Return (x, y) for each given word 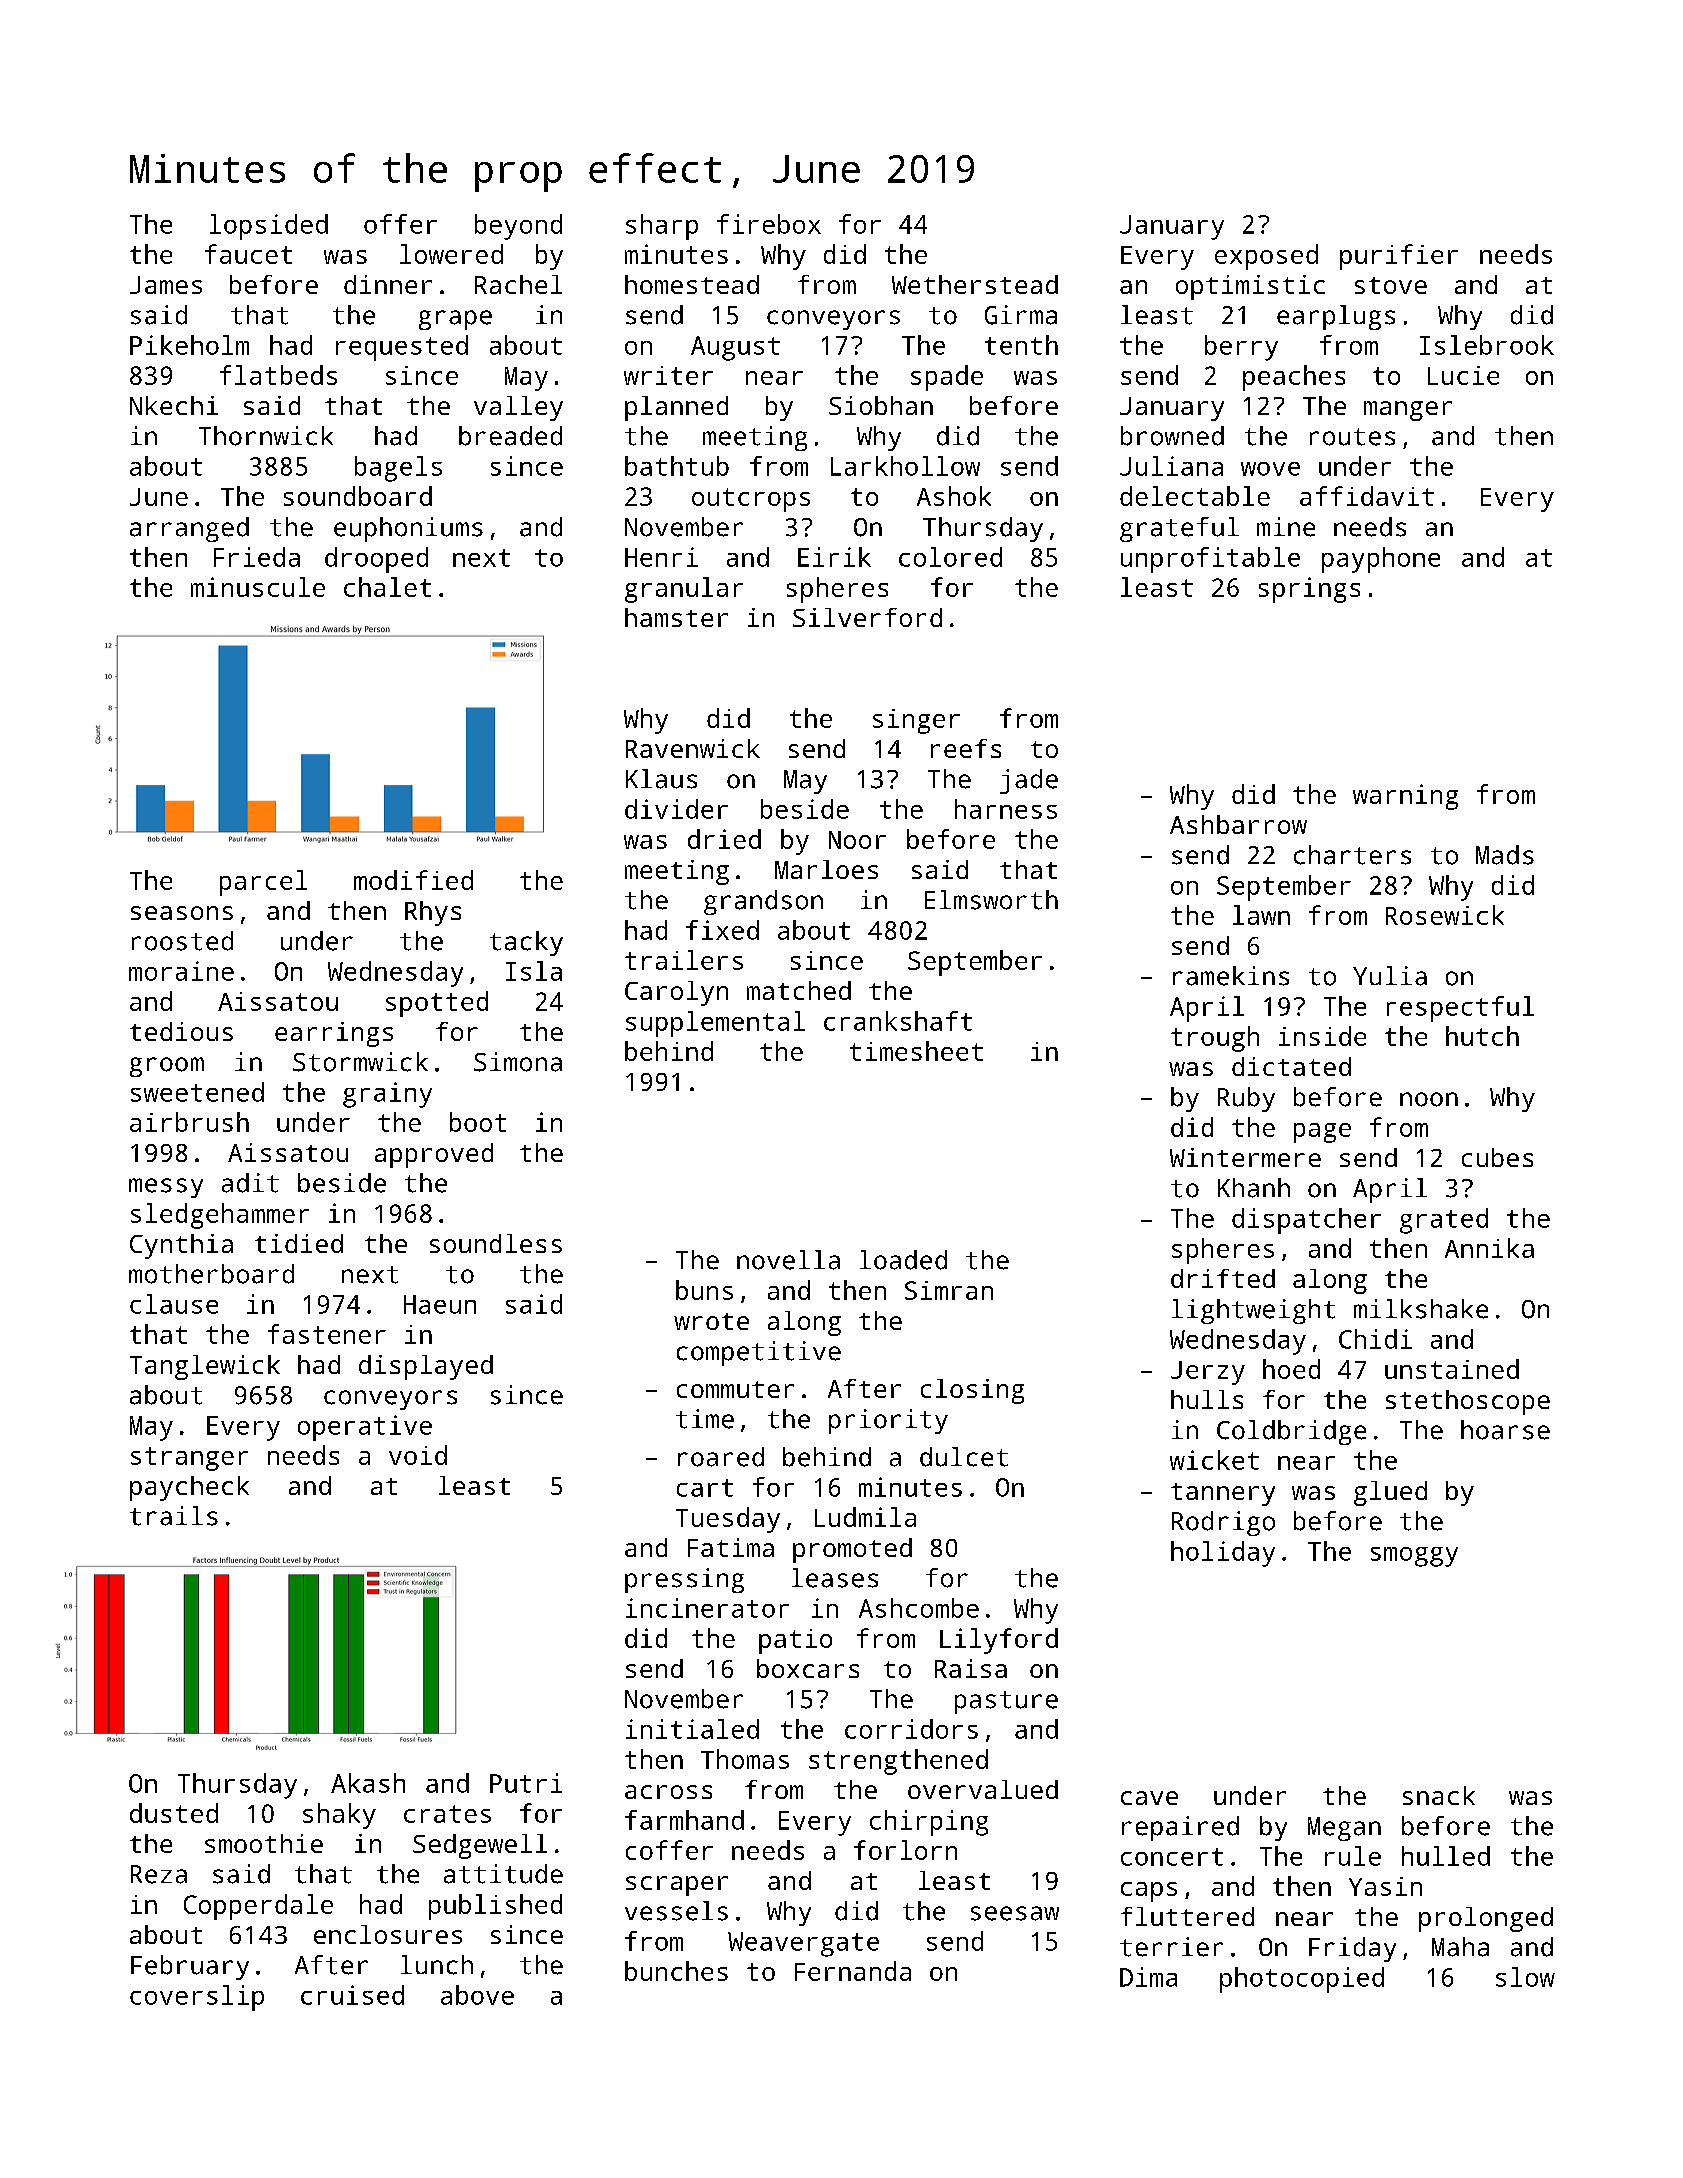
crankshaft (898, 1021)
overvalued (983, 1789)
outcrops (751, 500)
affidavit (1367, 496)
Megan (1344, 1829)
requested (402, 348)
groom (167, 1067)
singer (916, 721)
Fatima (731, 1547)
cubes (1497, 1157)
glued (1390, 1493)
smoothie (264, 1843)
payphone (1381, 560)
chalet (387, 587)
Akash (368, 1783)
